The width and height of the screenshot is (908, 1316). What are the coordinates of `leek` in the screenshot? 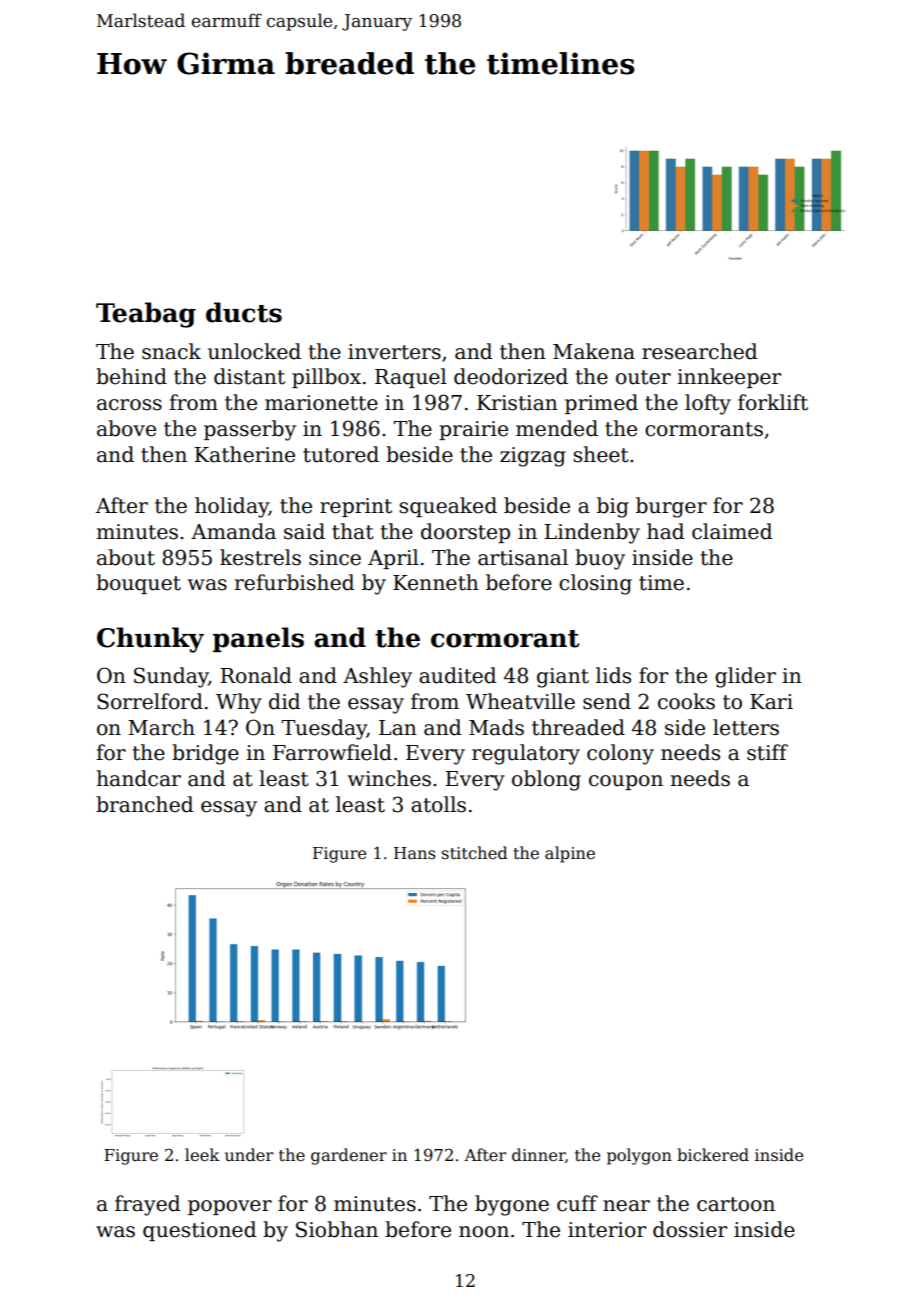 It's located at (202, 1155).
